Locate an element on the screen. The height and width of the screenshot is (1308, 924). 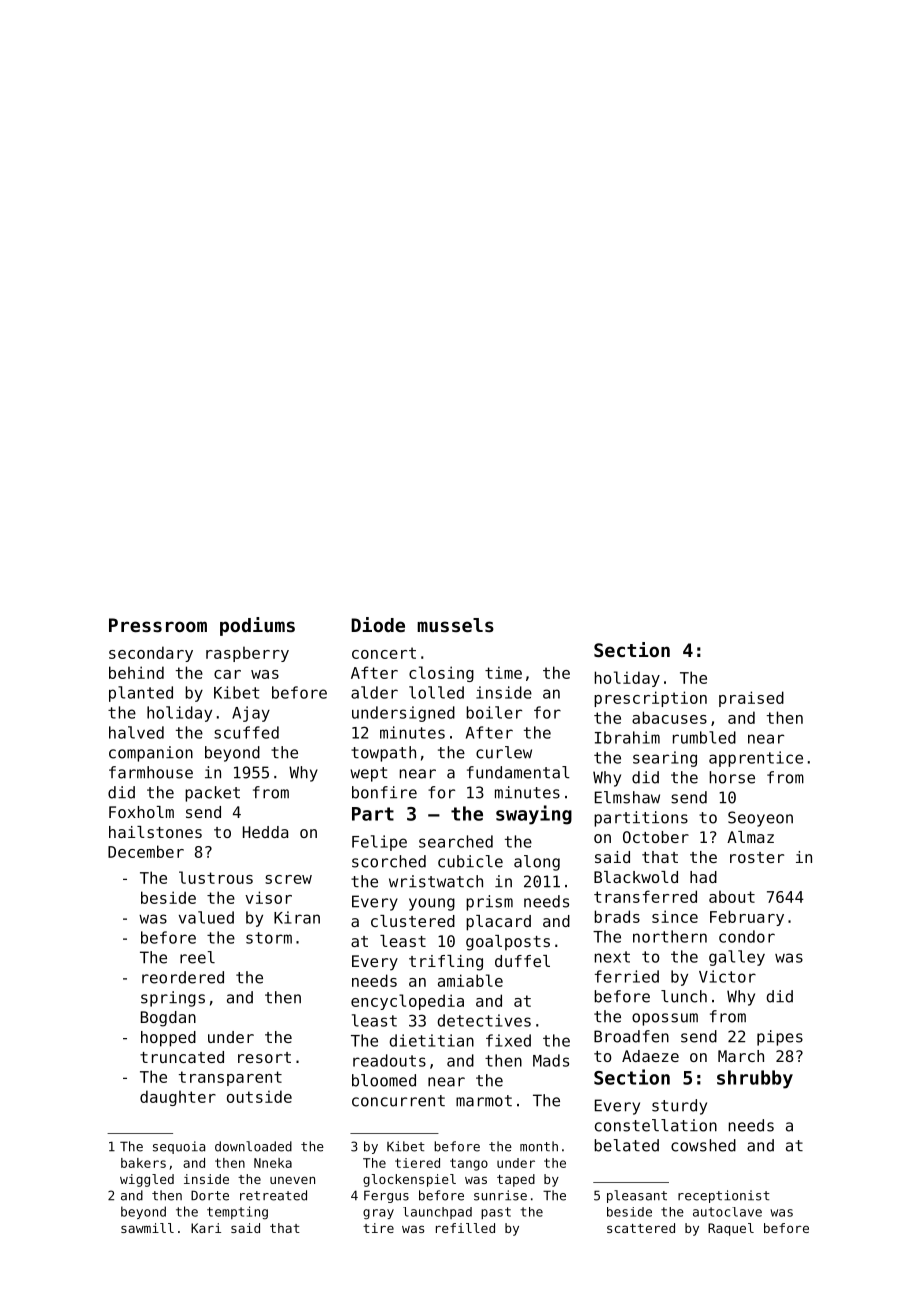
scorched is located at coordinates (389, 861).
